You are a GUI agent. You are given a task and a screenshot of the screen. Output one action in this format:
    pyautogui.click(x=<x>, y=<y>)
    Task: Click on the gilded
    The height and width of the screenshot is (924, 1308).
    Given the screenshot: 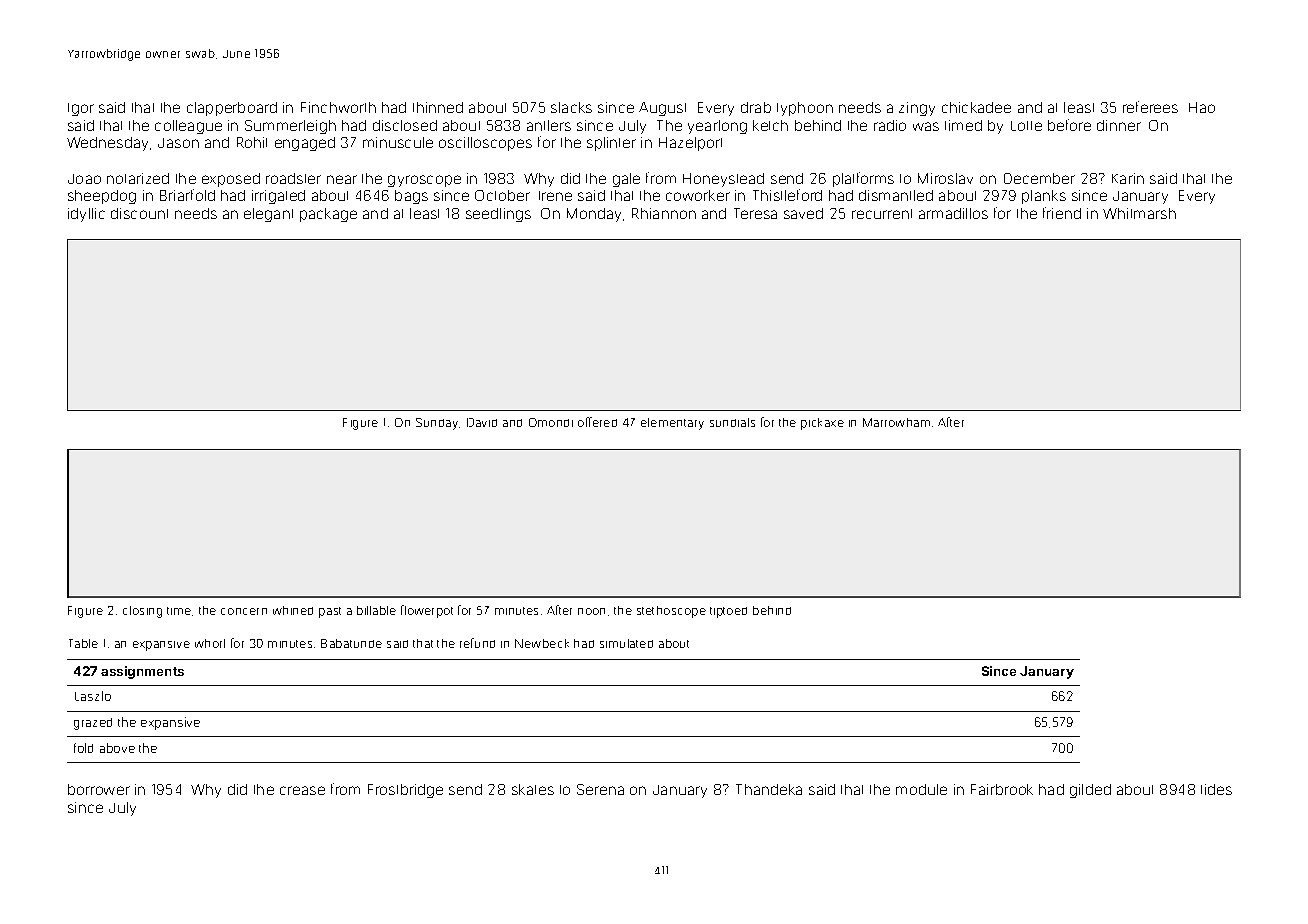 What is the action you would take?
    pyautogui.click(x=1090, y=791)
